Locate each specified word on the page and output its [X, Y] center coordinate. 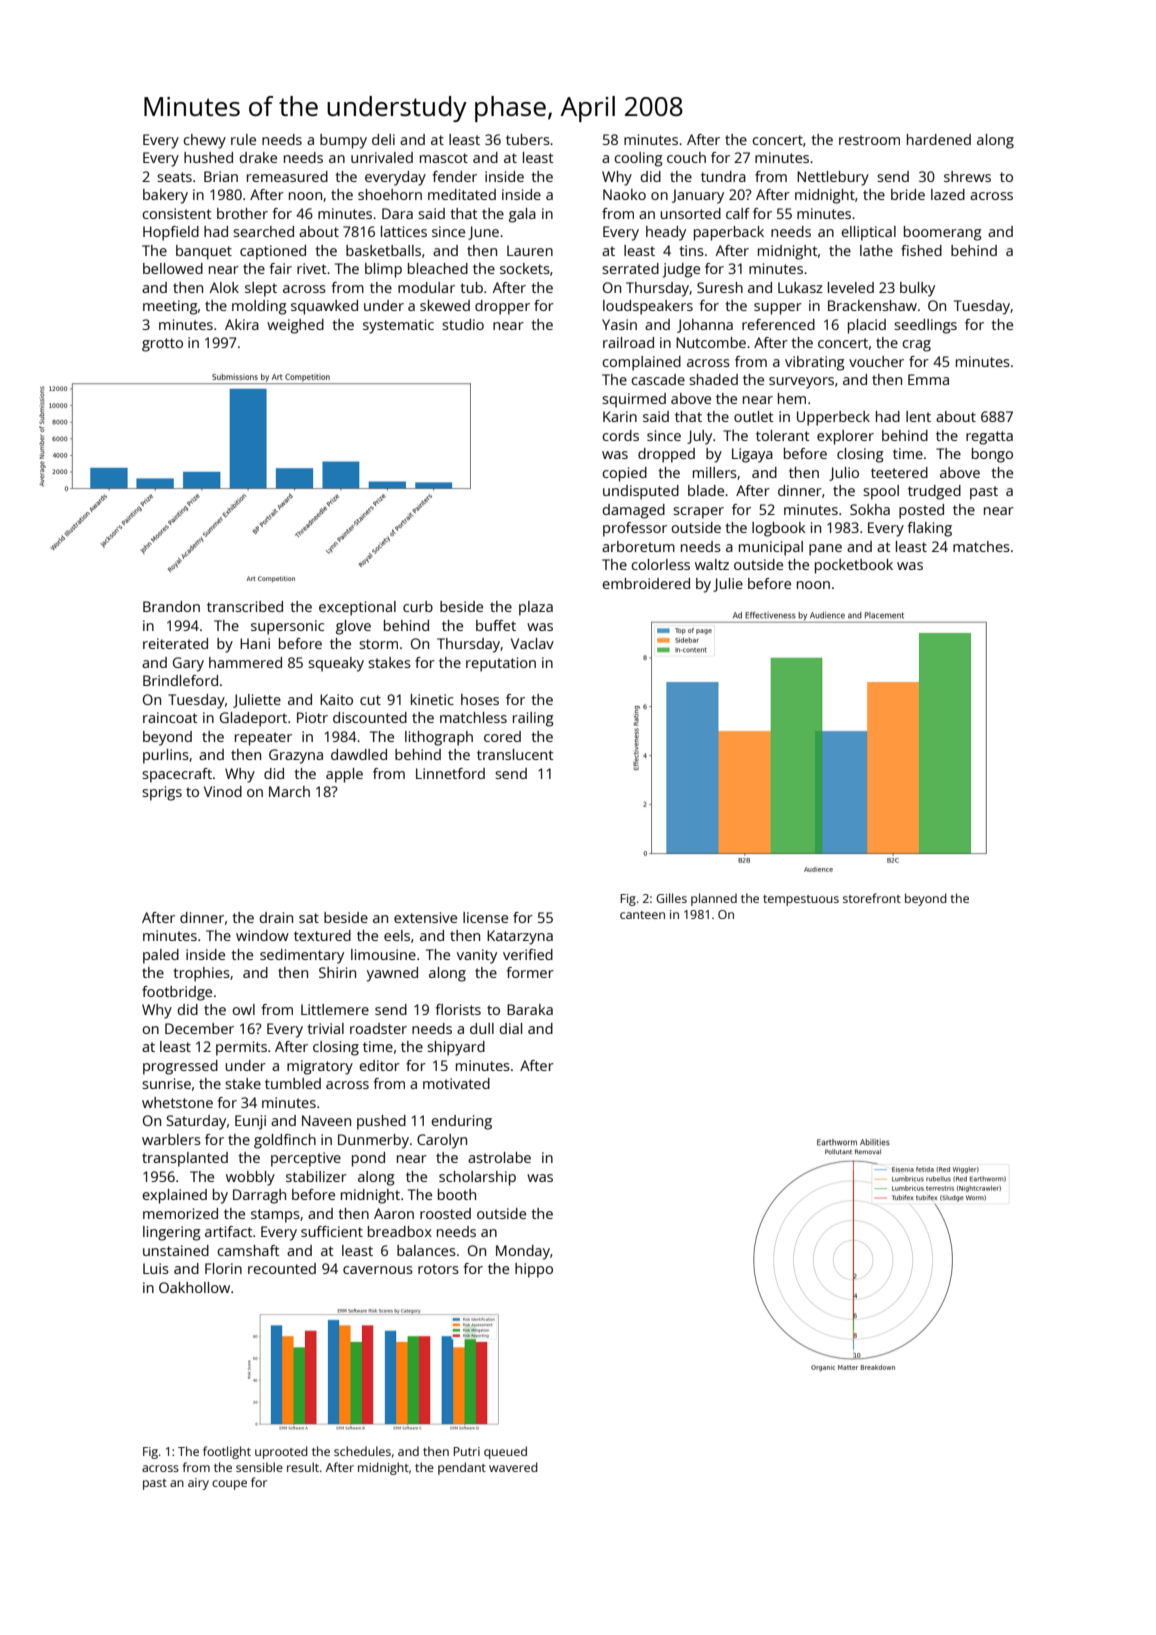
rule [243, 139]
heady [666, 233]
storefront [872, 898]
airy [198, 1484]
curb [418, 606]
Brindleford [180, 680]
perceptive [306, 1159]
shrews [967, 176]
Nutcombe [711, 342]
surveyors [801, 383]
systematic [398, 326]
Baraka [530, 1009]
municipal [771, 548]
